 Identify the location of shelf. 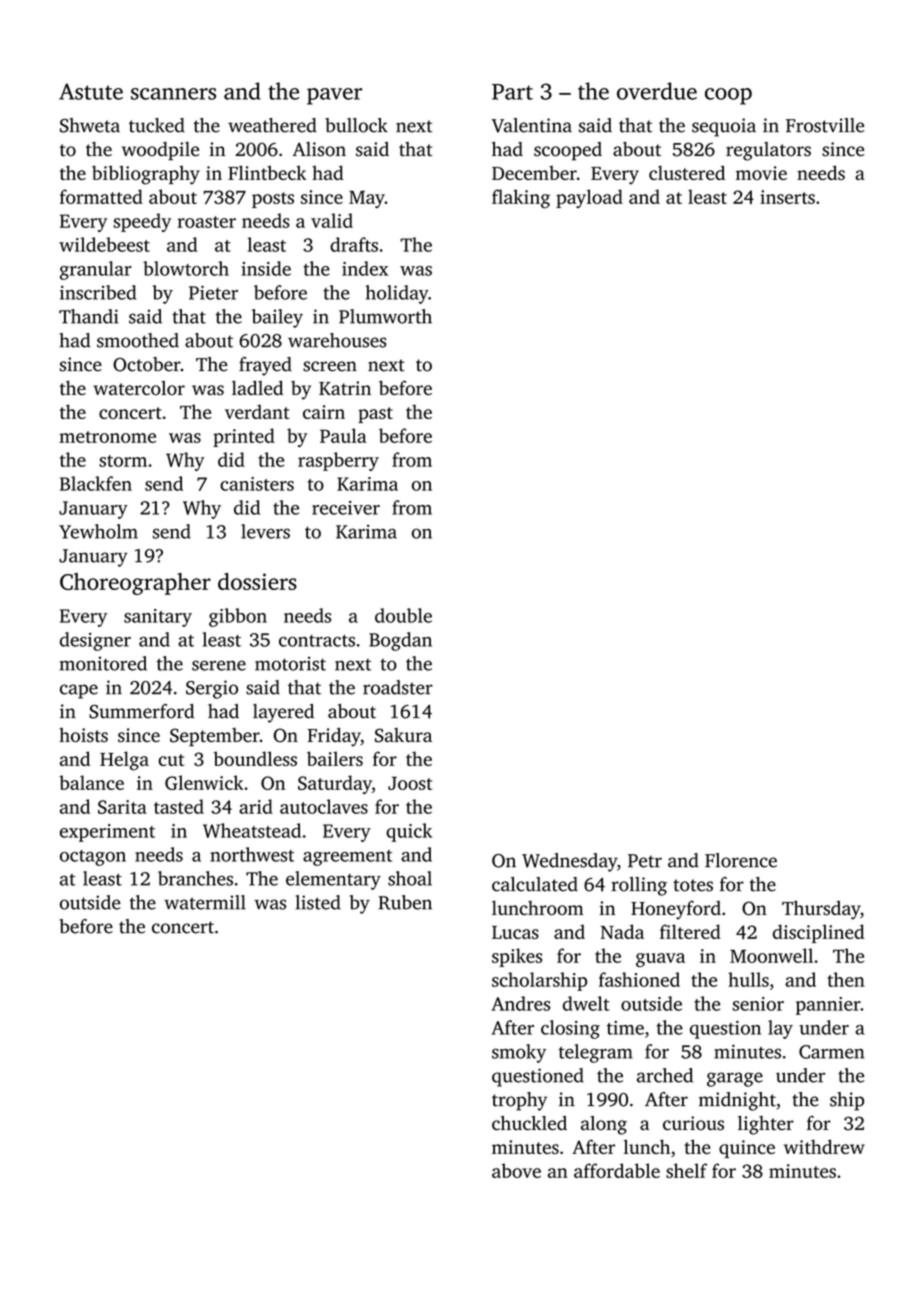
(686, 1170).
